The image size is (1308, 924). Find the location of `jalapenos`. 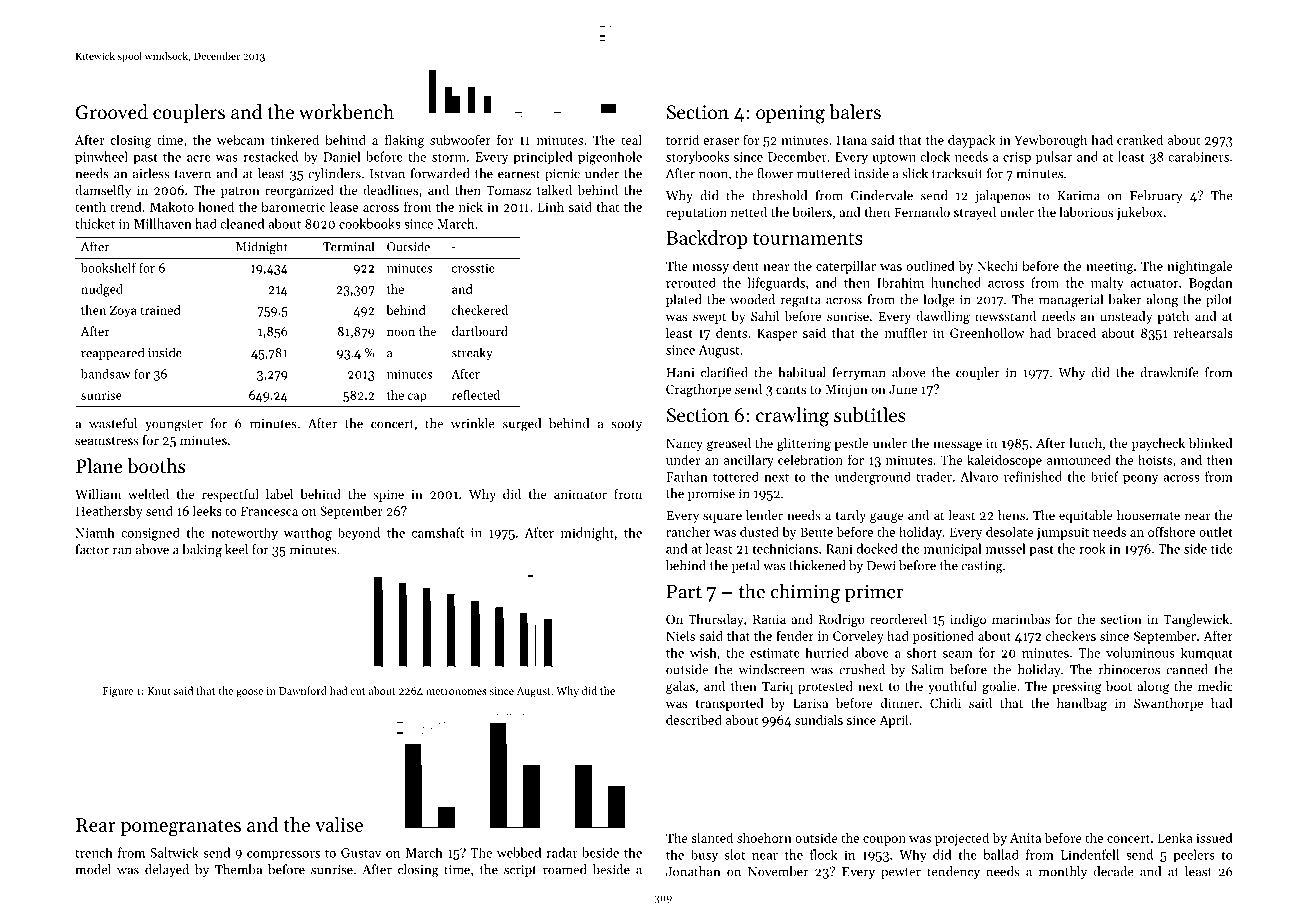

jalapenos is located at coordinates (1002, 196).
